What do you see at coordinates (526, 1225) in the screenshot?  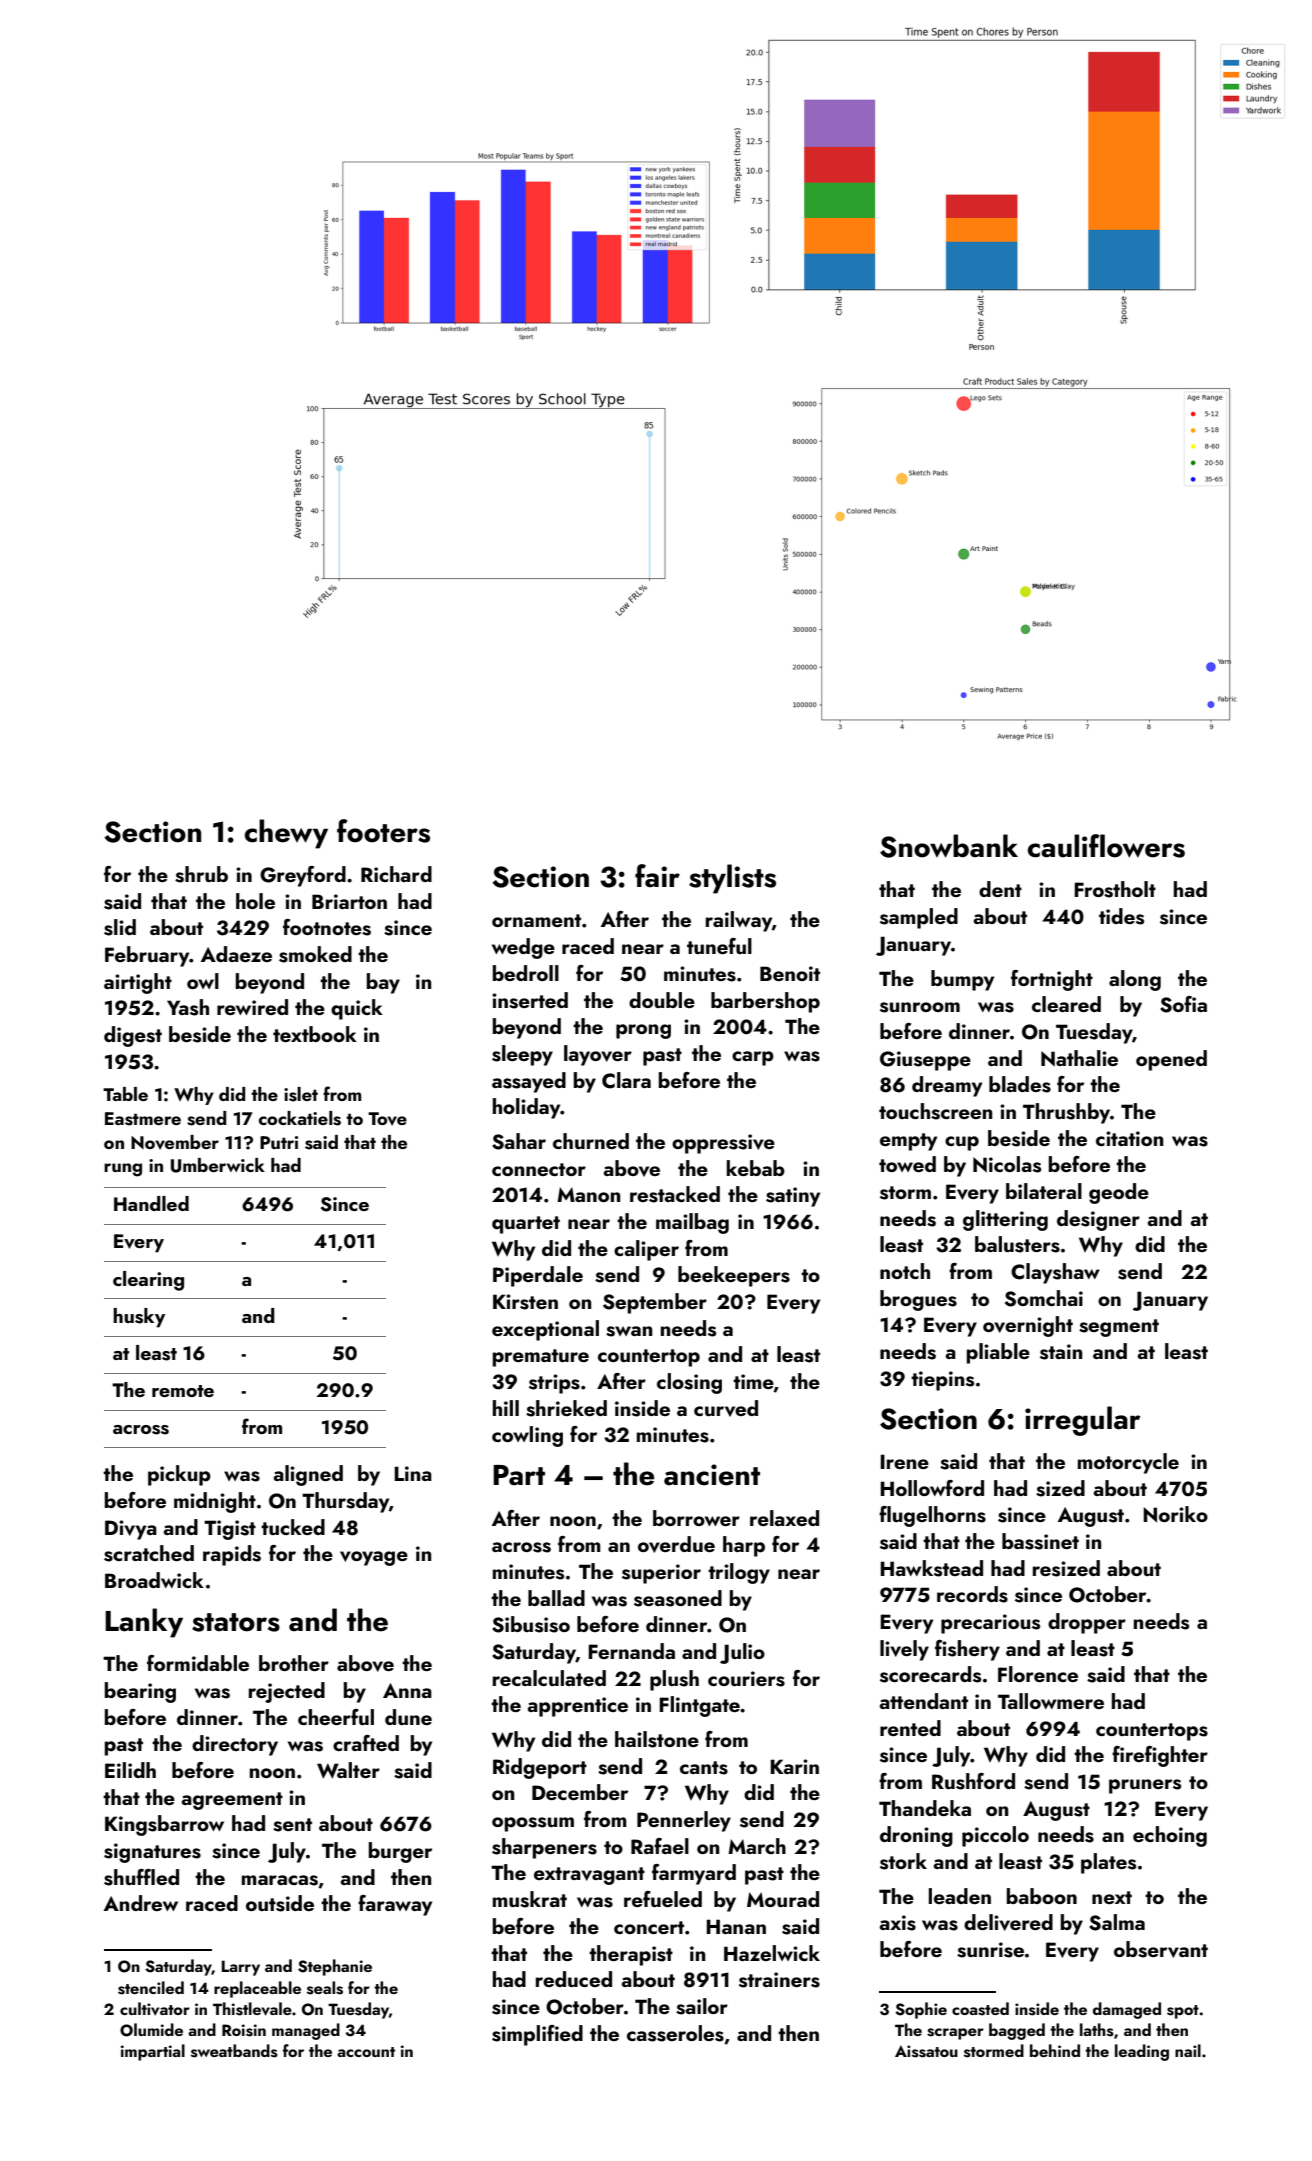 I see `quartet` at bounding box center [526, 1225].
